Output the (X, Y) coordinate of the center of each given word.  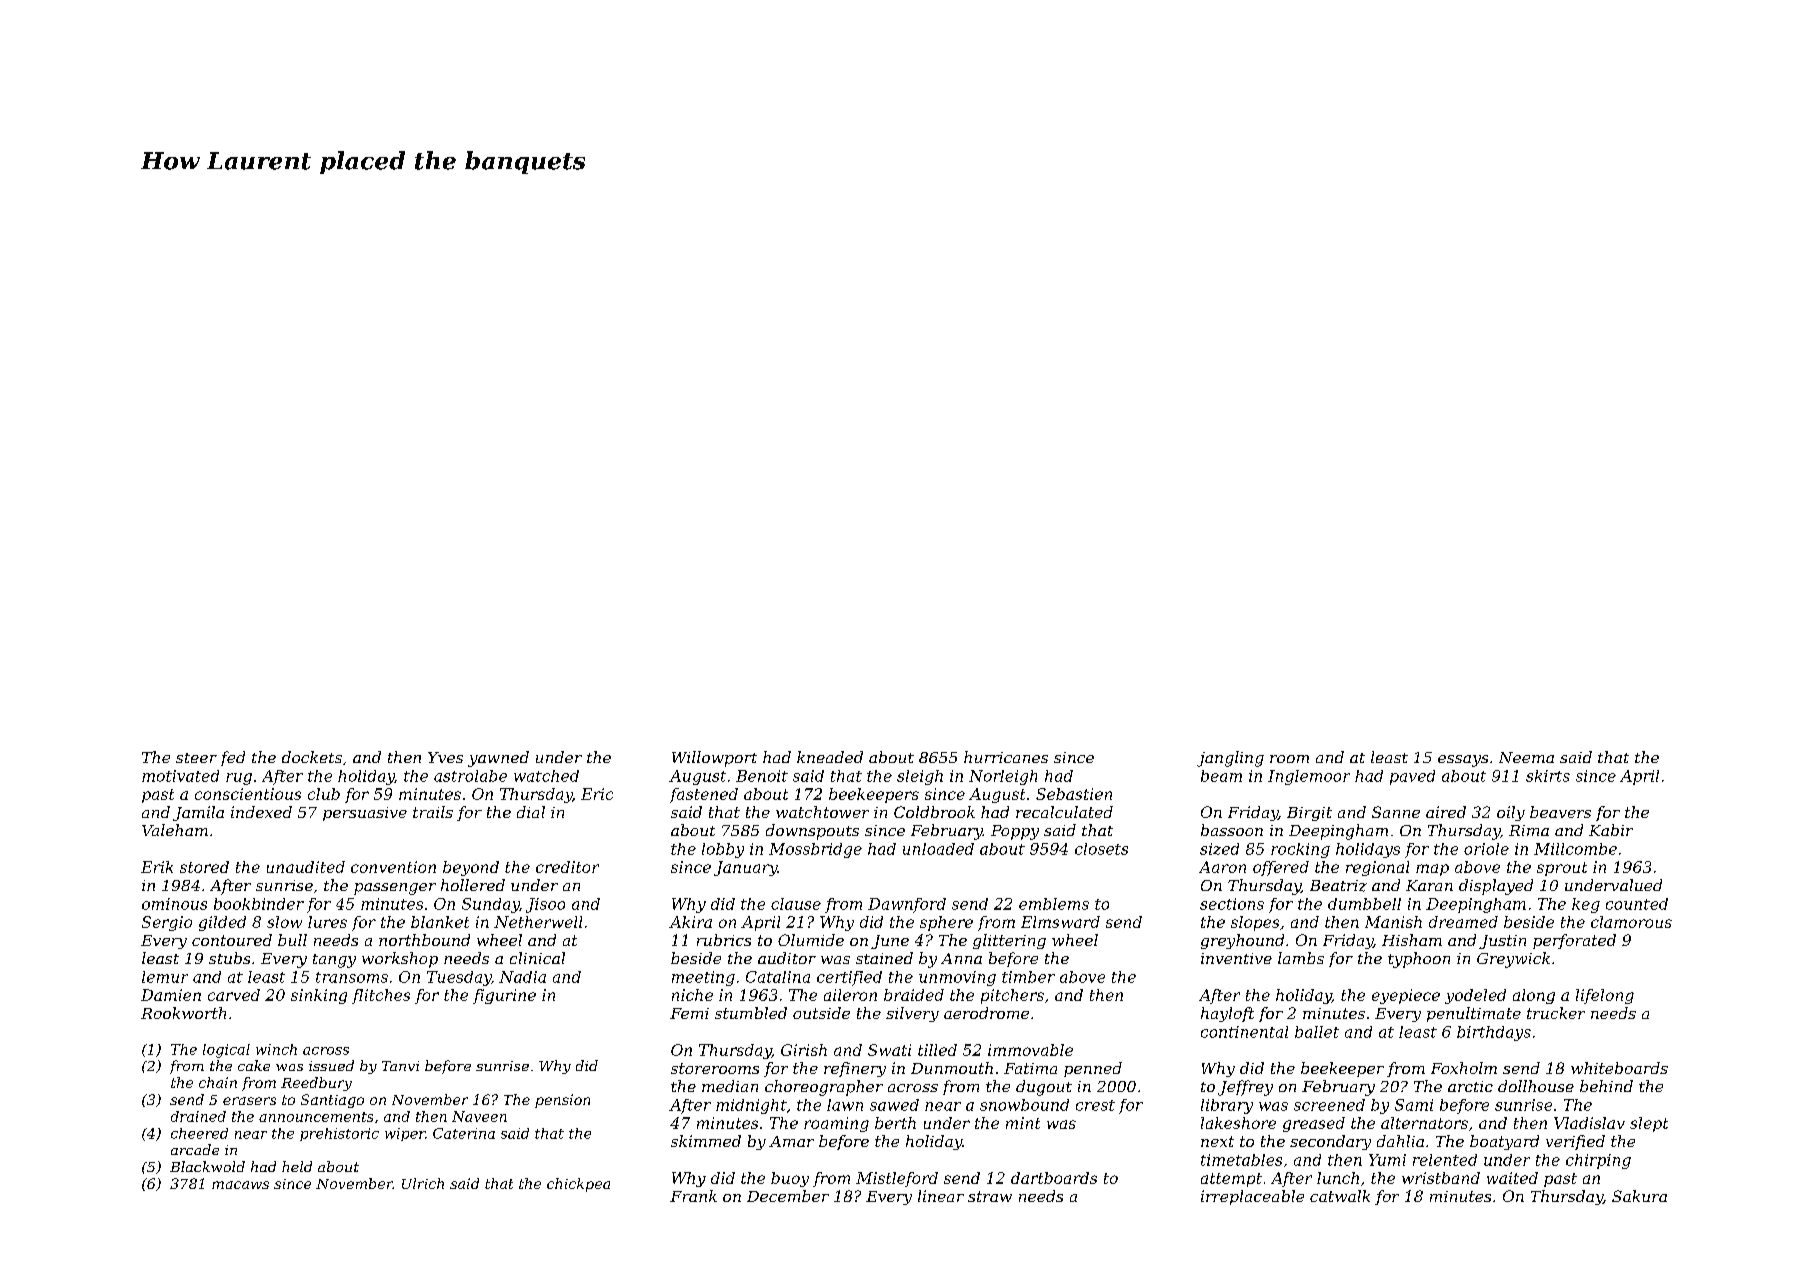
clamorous (1631, 922)
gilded (222, 923)
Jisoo (545, 905)
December (788, 1196)
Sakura (1639, 1196)
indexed (261, 812)
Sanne (1396, 812)
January (746, 868)
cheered (199, 1133)
